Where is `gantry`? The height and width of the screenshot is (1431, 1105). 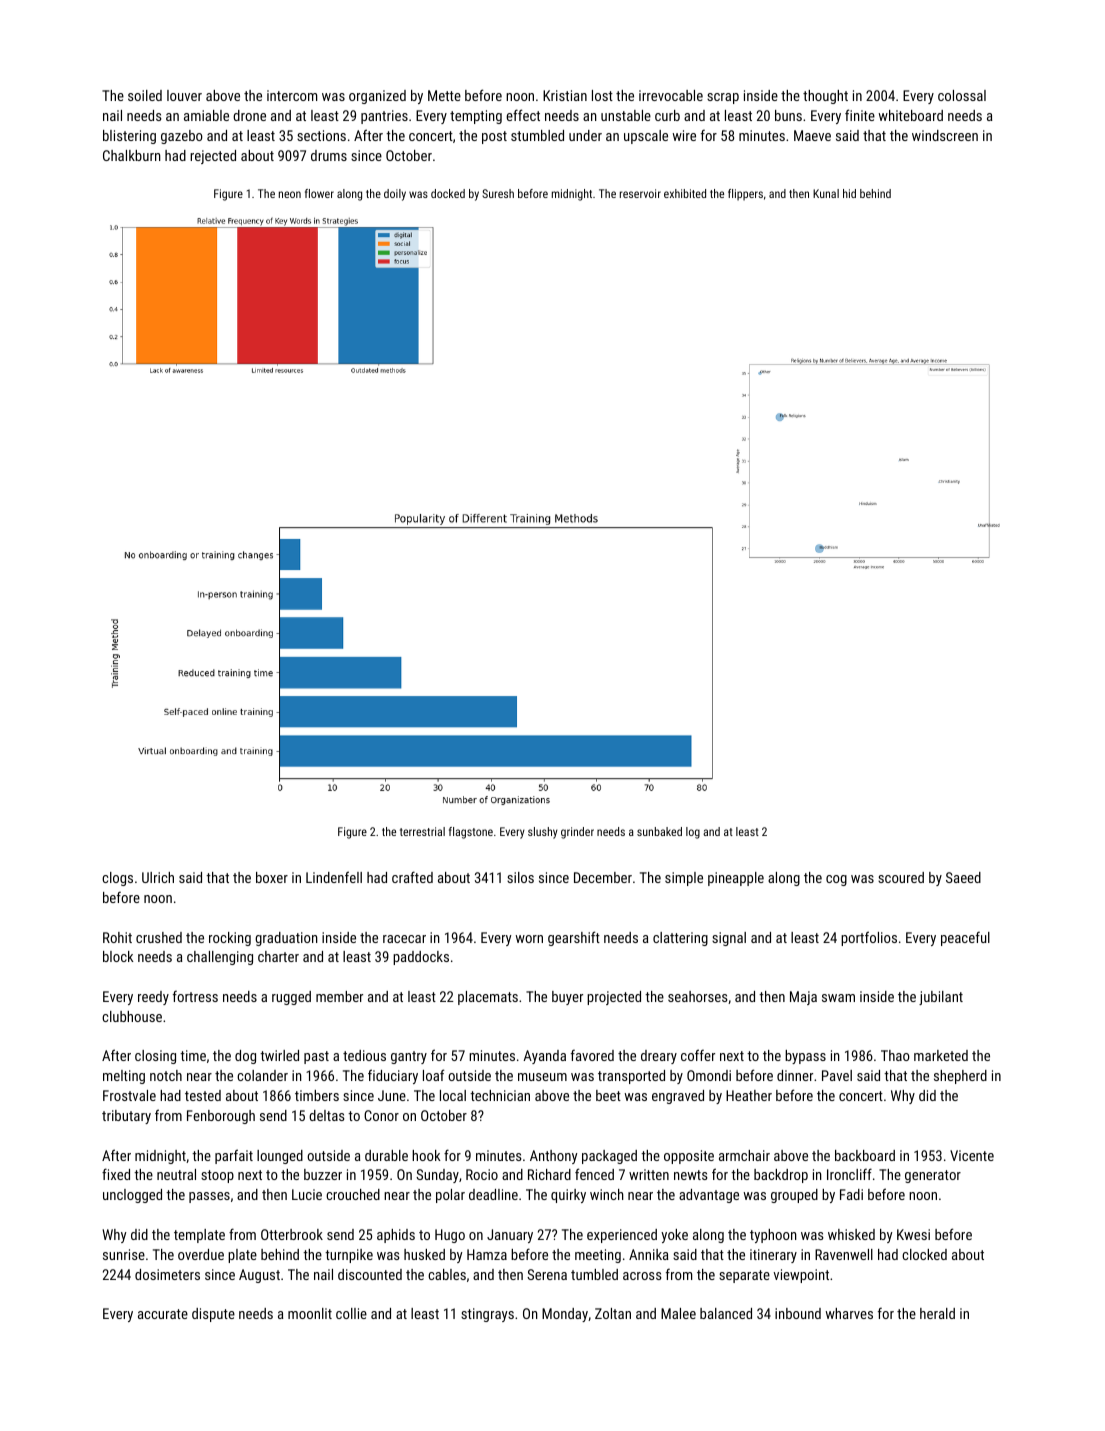
gantry is located at coordinates (409, 1057).
